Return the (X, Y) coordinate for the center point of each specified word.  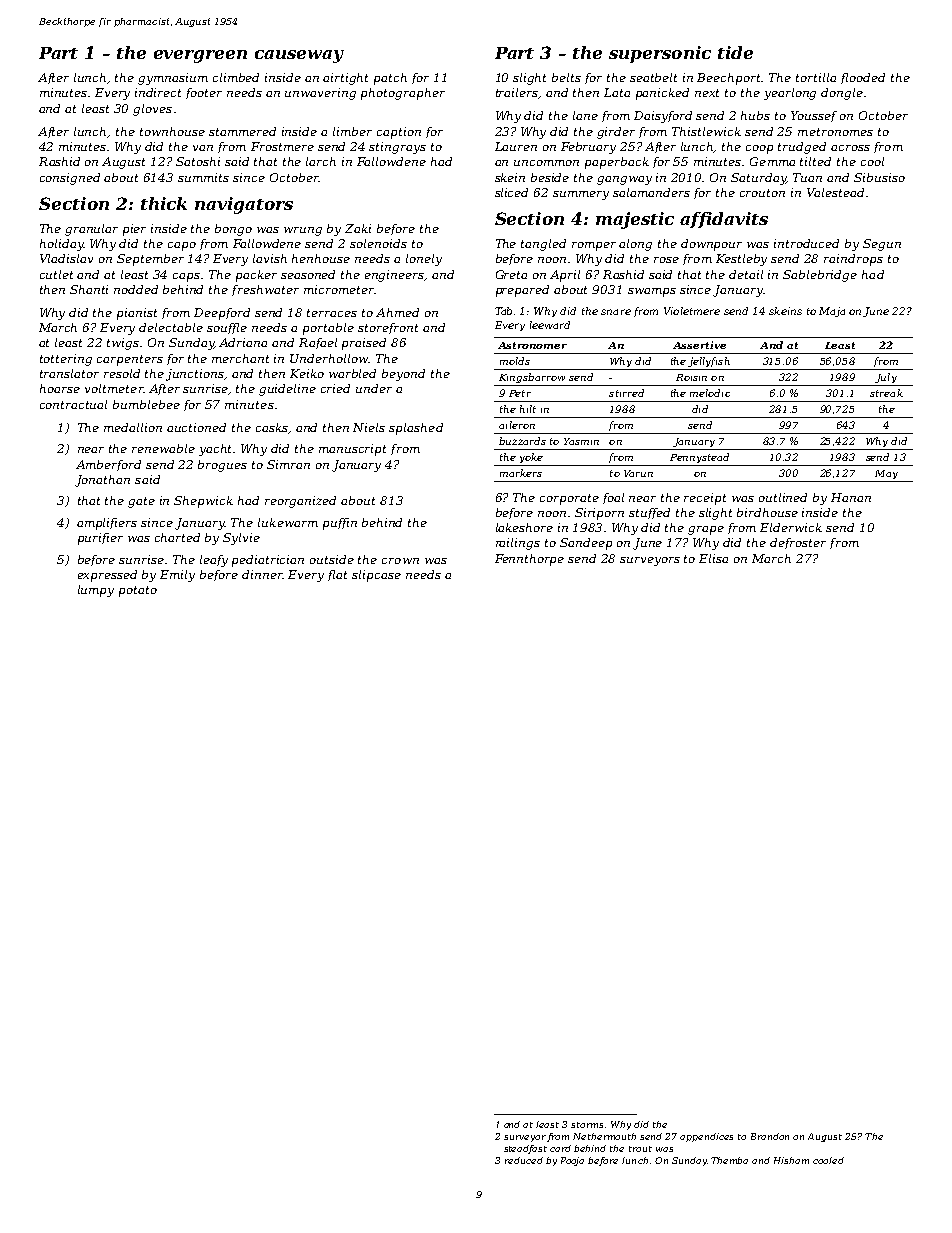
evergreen (200, 56)
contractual (73, 404)
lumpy (96, 591)
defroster (798, 543)
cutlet (56, 274)
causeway (299, 56)
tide (735, 52)
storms (587, 1125)
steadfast (525, 1149)
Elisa (713, 558)
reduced (524, 1160)
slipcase (376, 576)
